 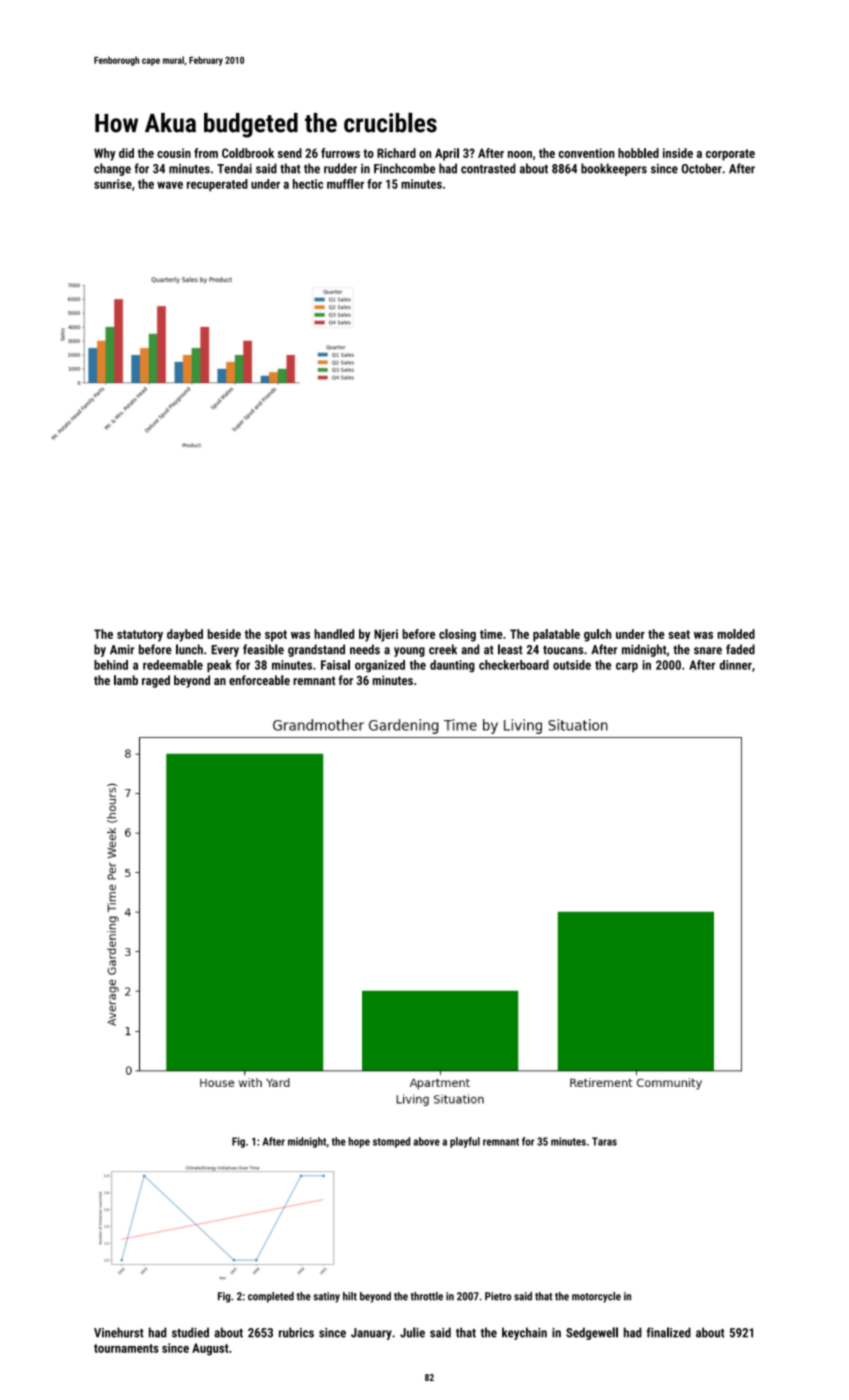 I want to click on above, so click(x=426, y=1141).
